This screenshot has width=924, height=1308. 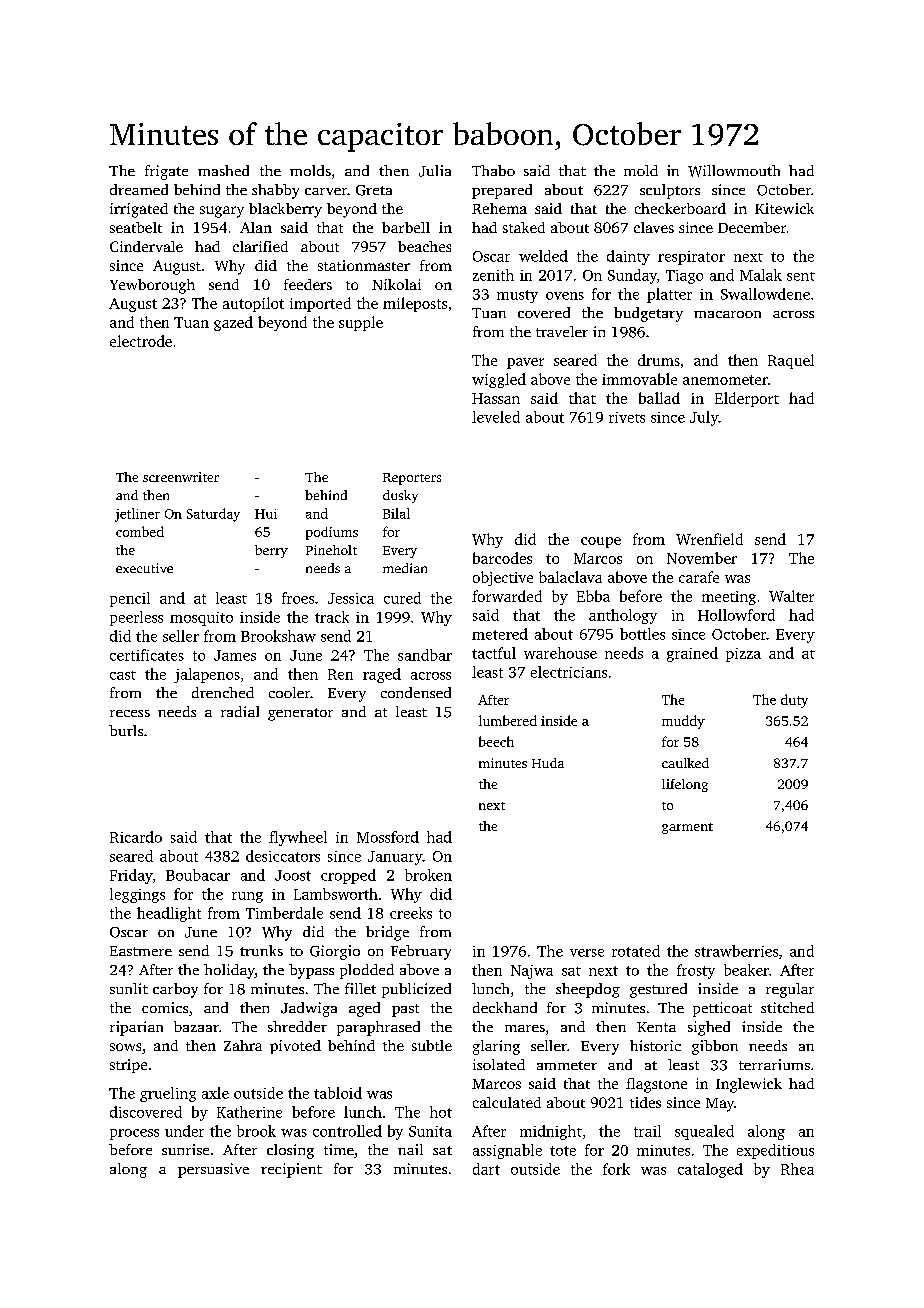 I want to click on Julia, so click(x=435, y=171).
